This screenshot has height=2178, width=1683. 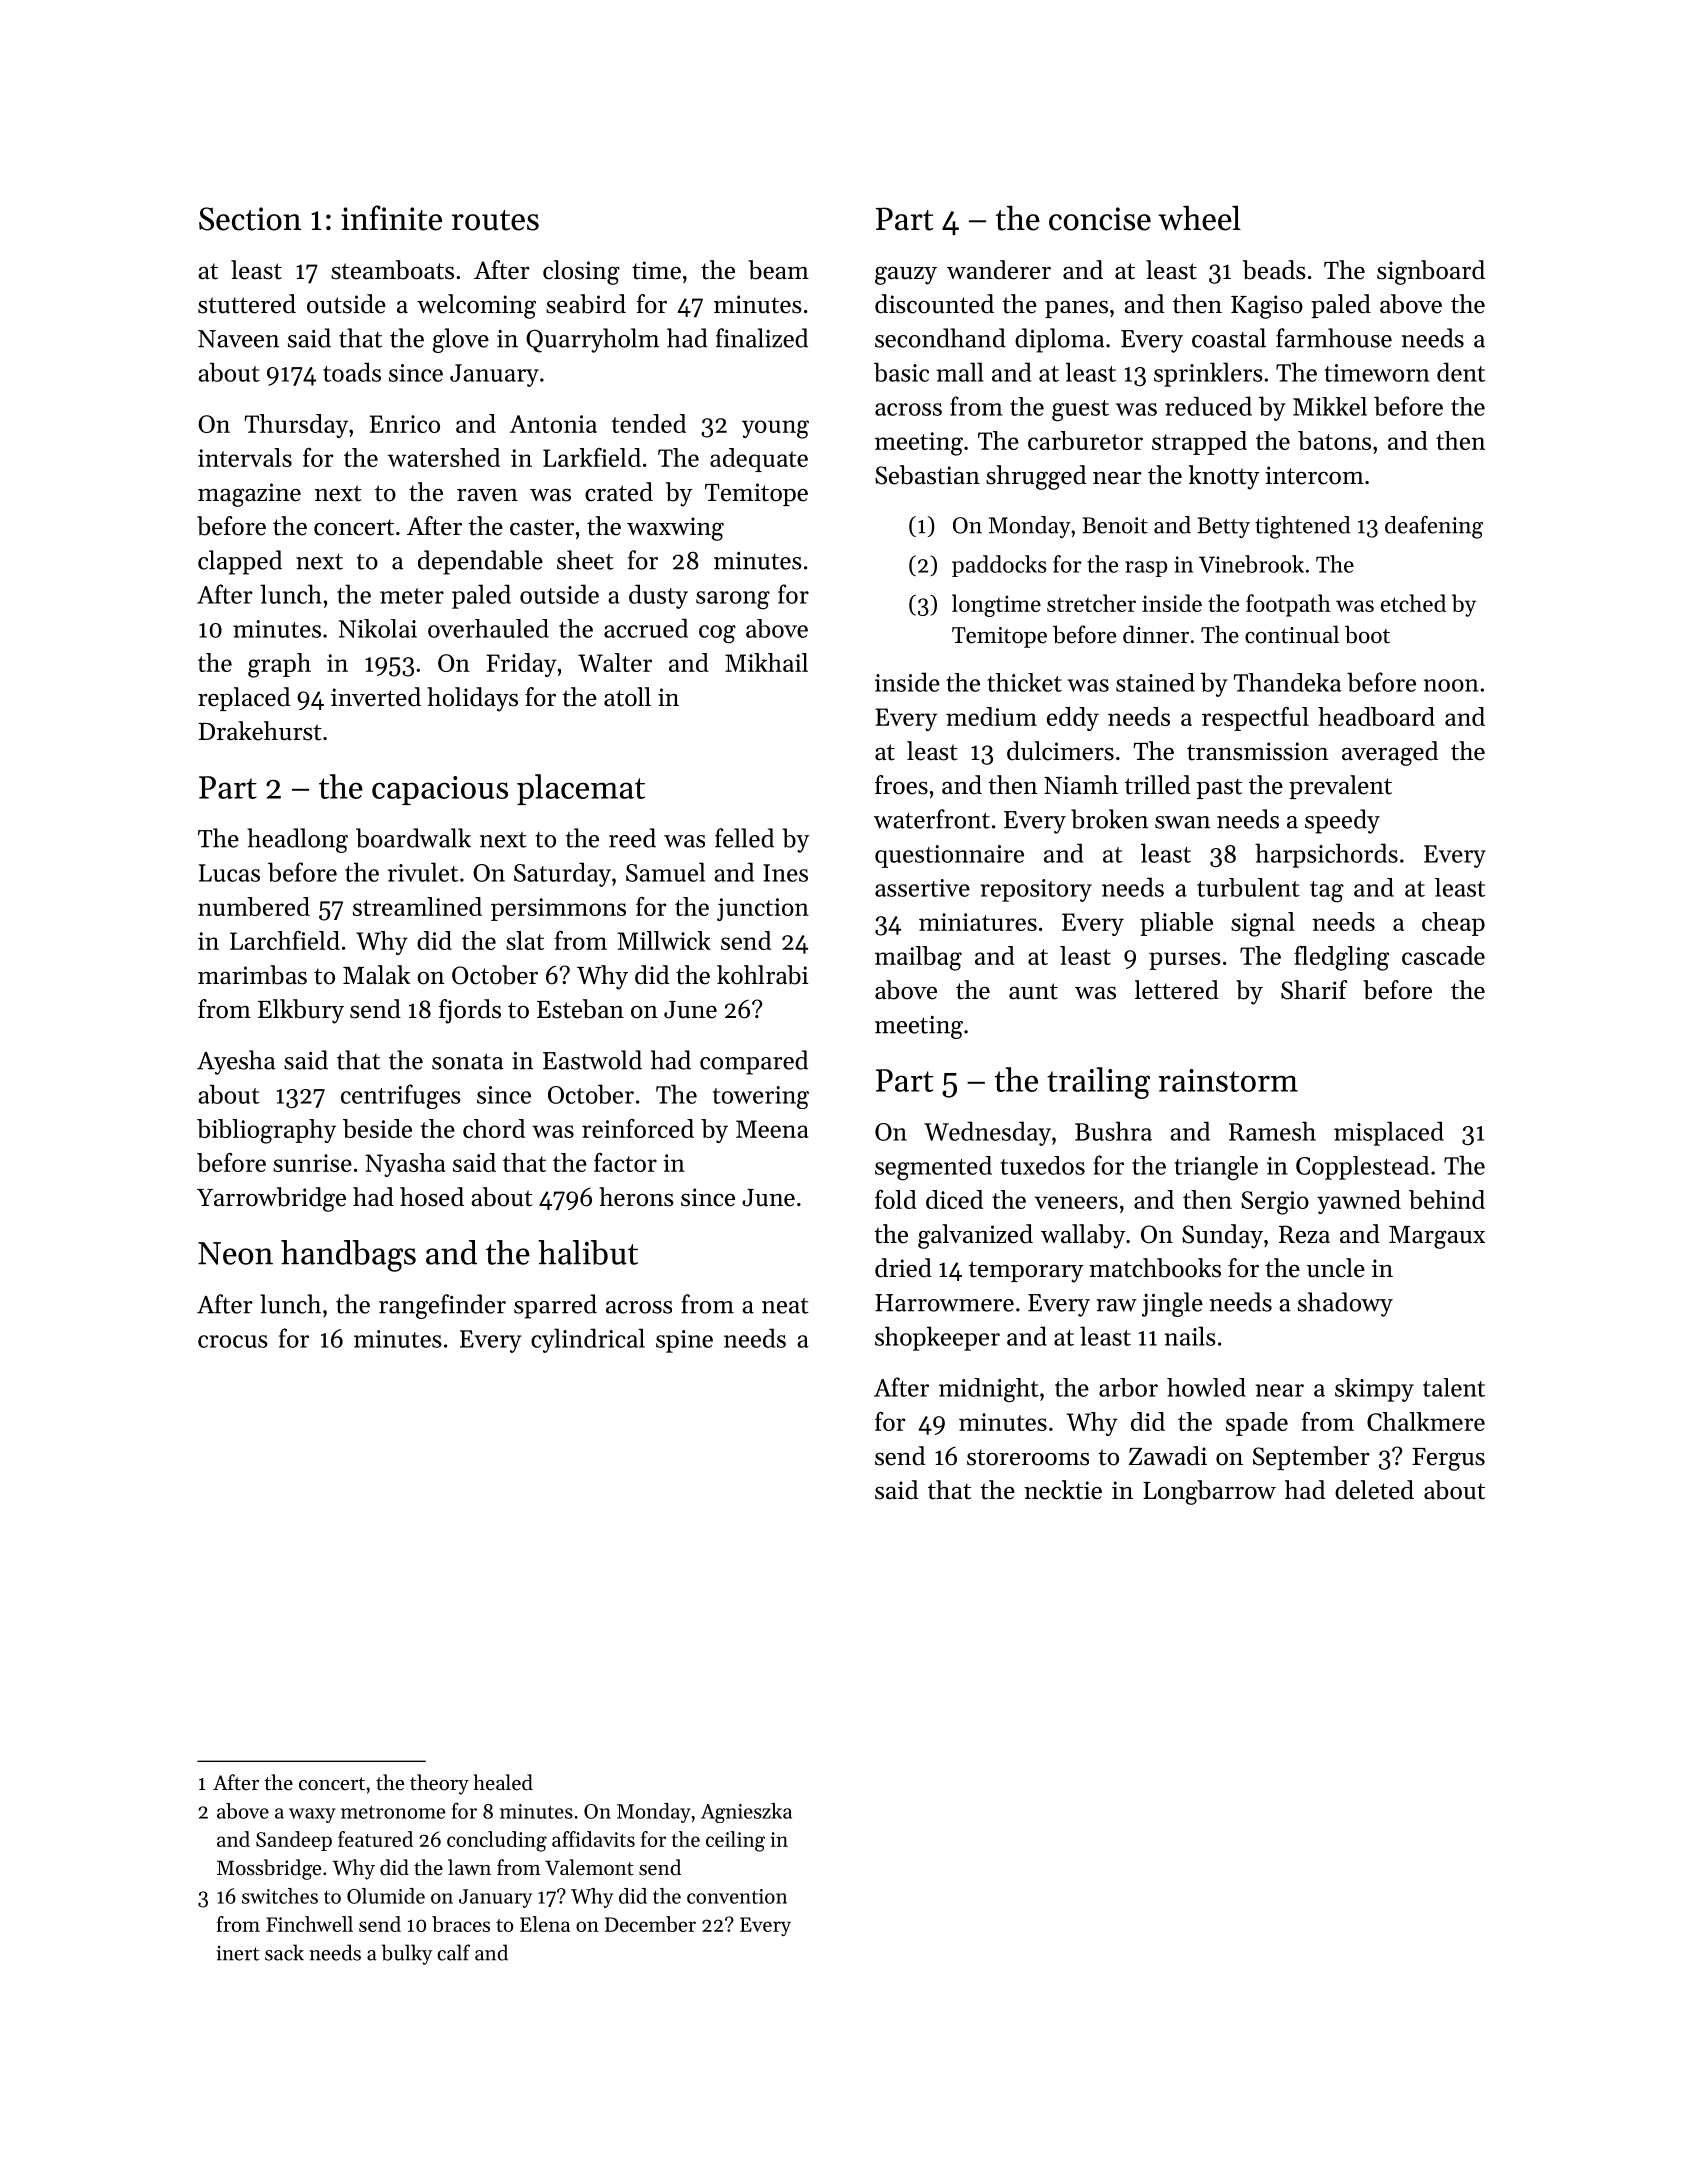 I want to click on theory, so click(x=439, y=1784).
